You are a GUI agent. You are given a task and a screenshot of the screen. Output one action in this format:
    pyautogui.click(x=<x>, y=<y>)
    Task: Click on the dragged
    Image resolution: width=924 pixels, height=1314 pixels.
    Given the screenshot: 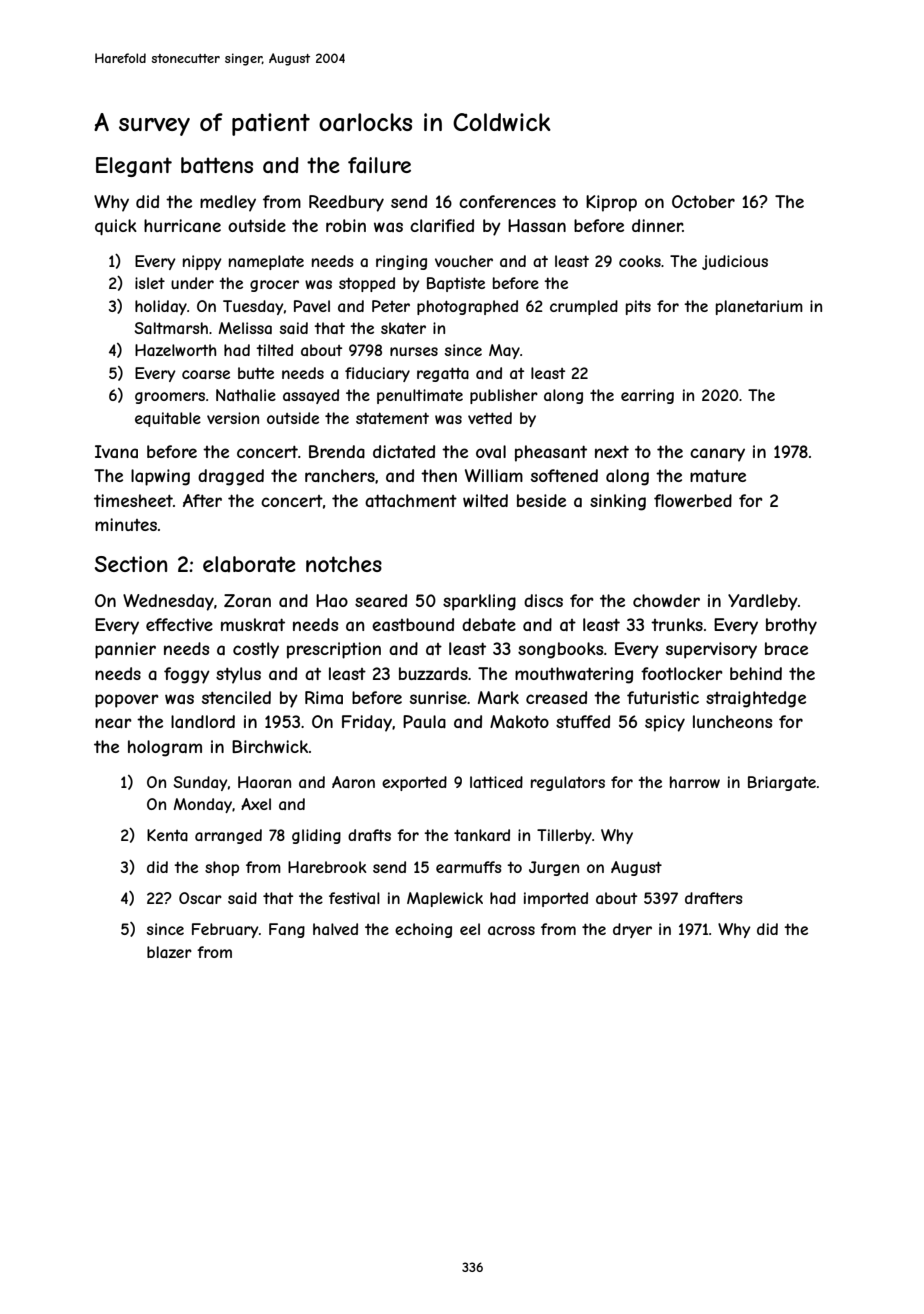 What is the action you would take?
    pyautogui.click(x=231, y=477)
